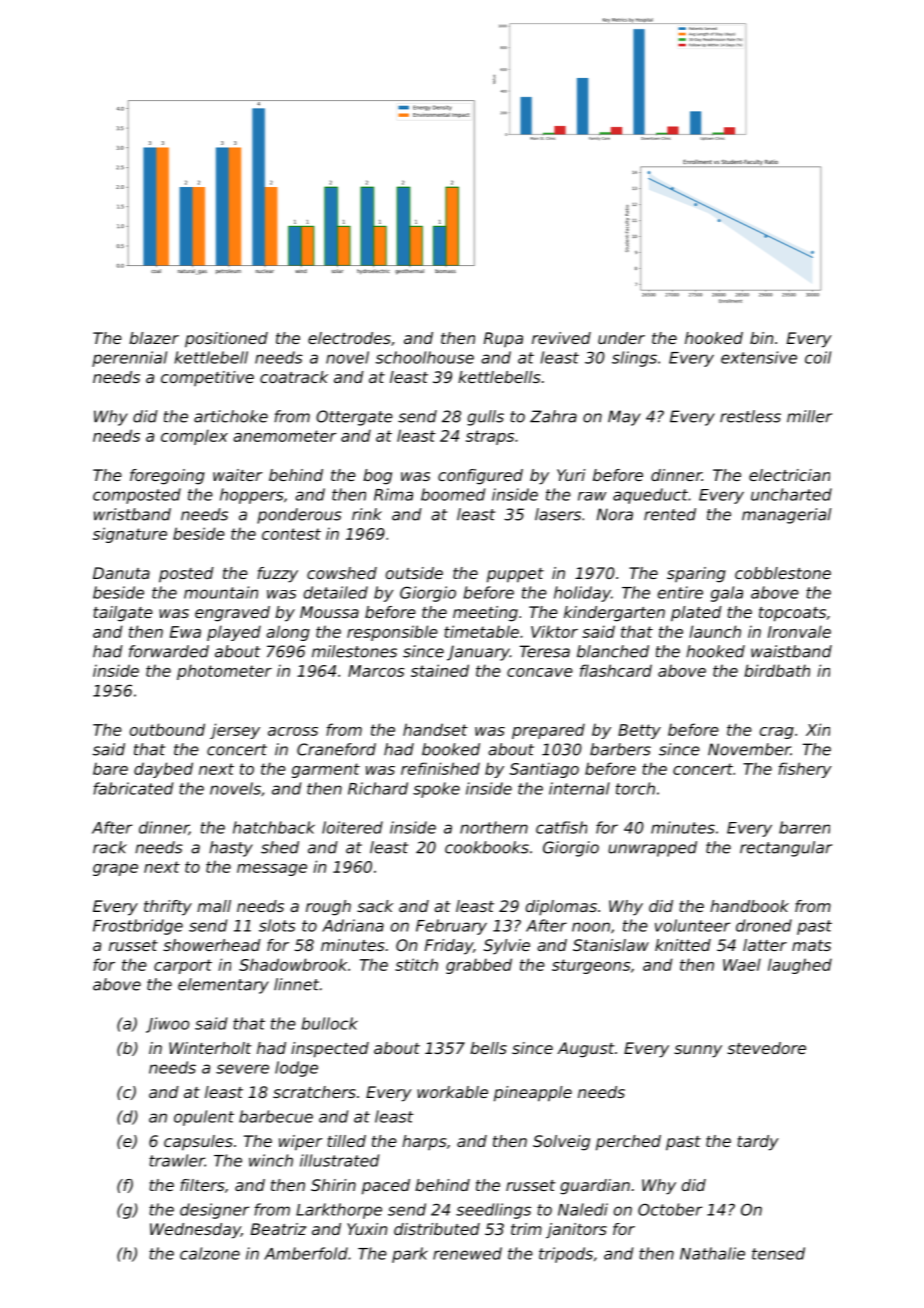 This screenshot has width=924, height=1308. What do you see at coordinates (800, 966) in the screenshot?
I see `laughed` at bounding box center [800, 966].
